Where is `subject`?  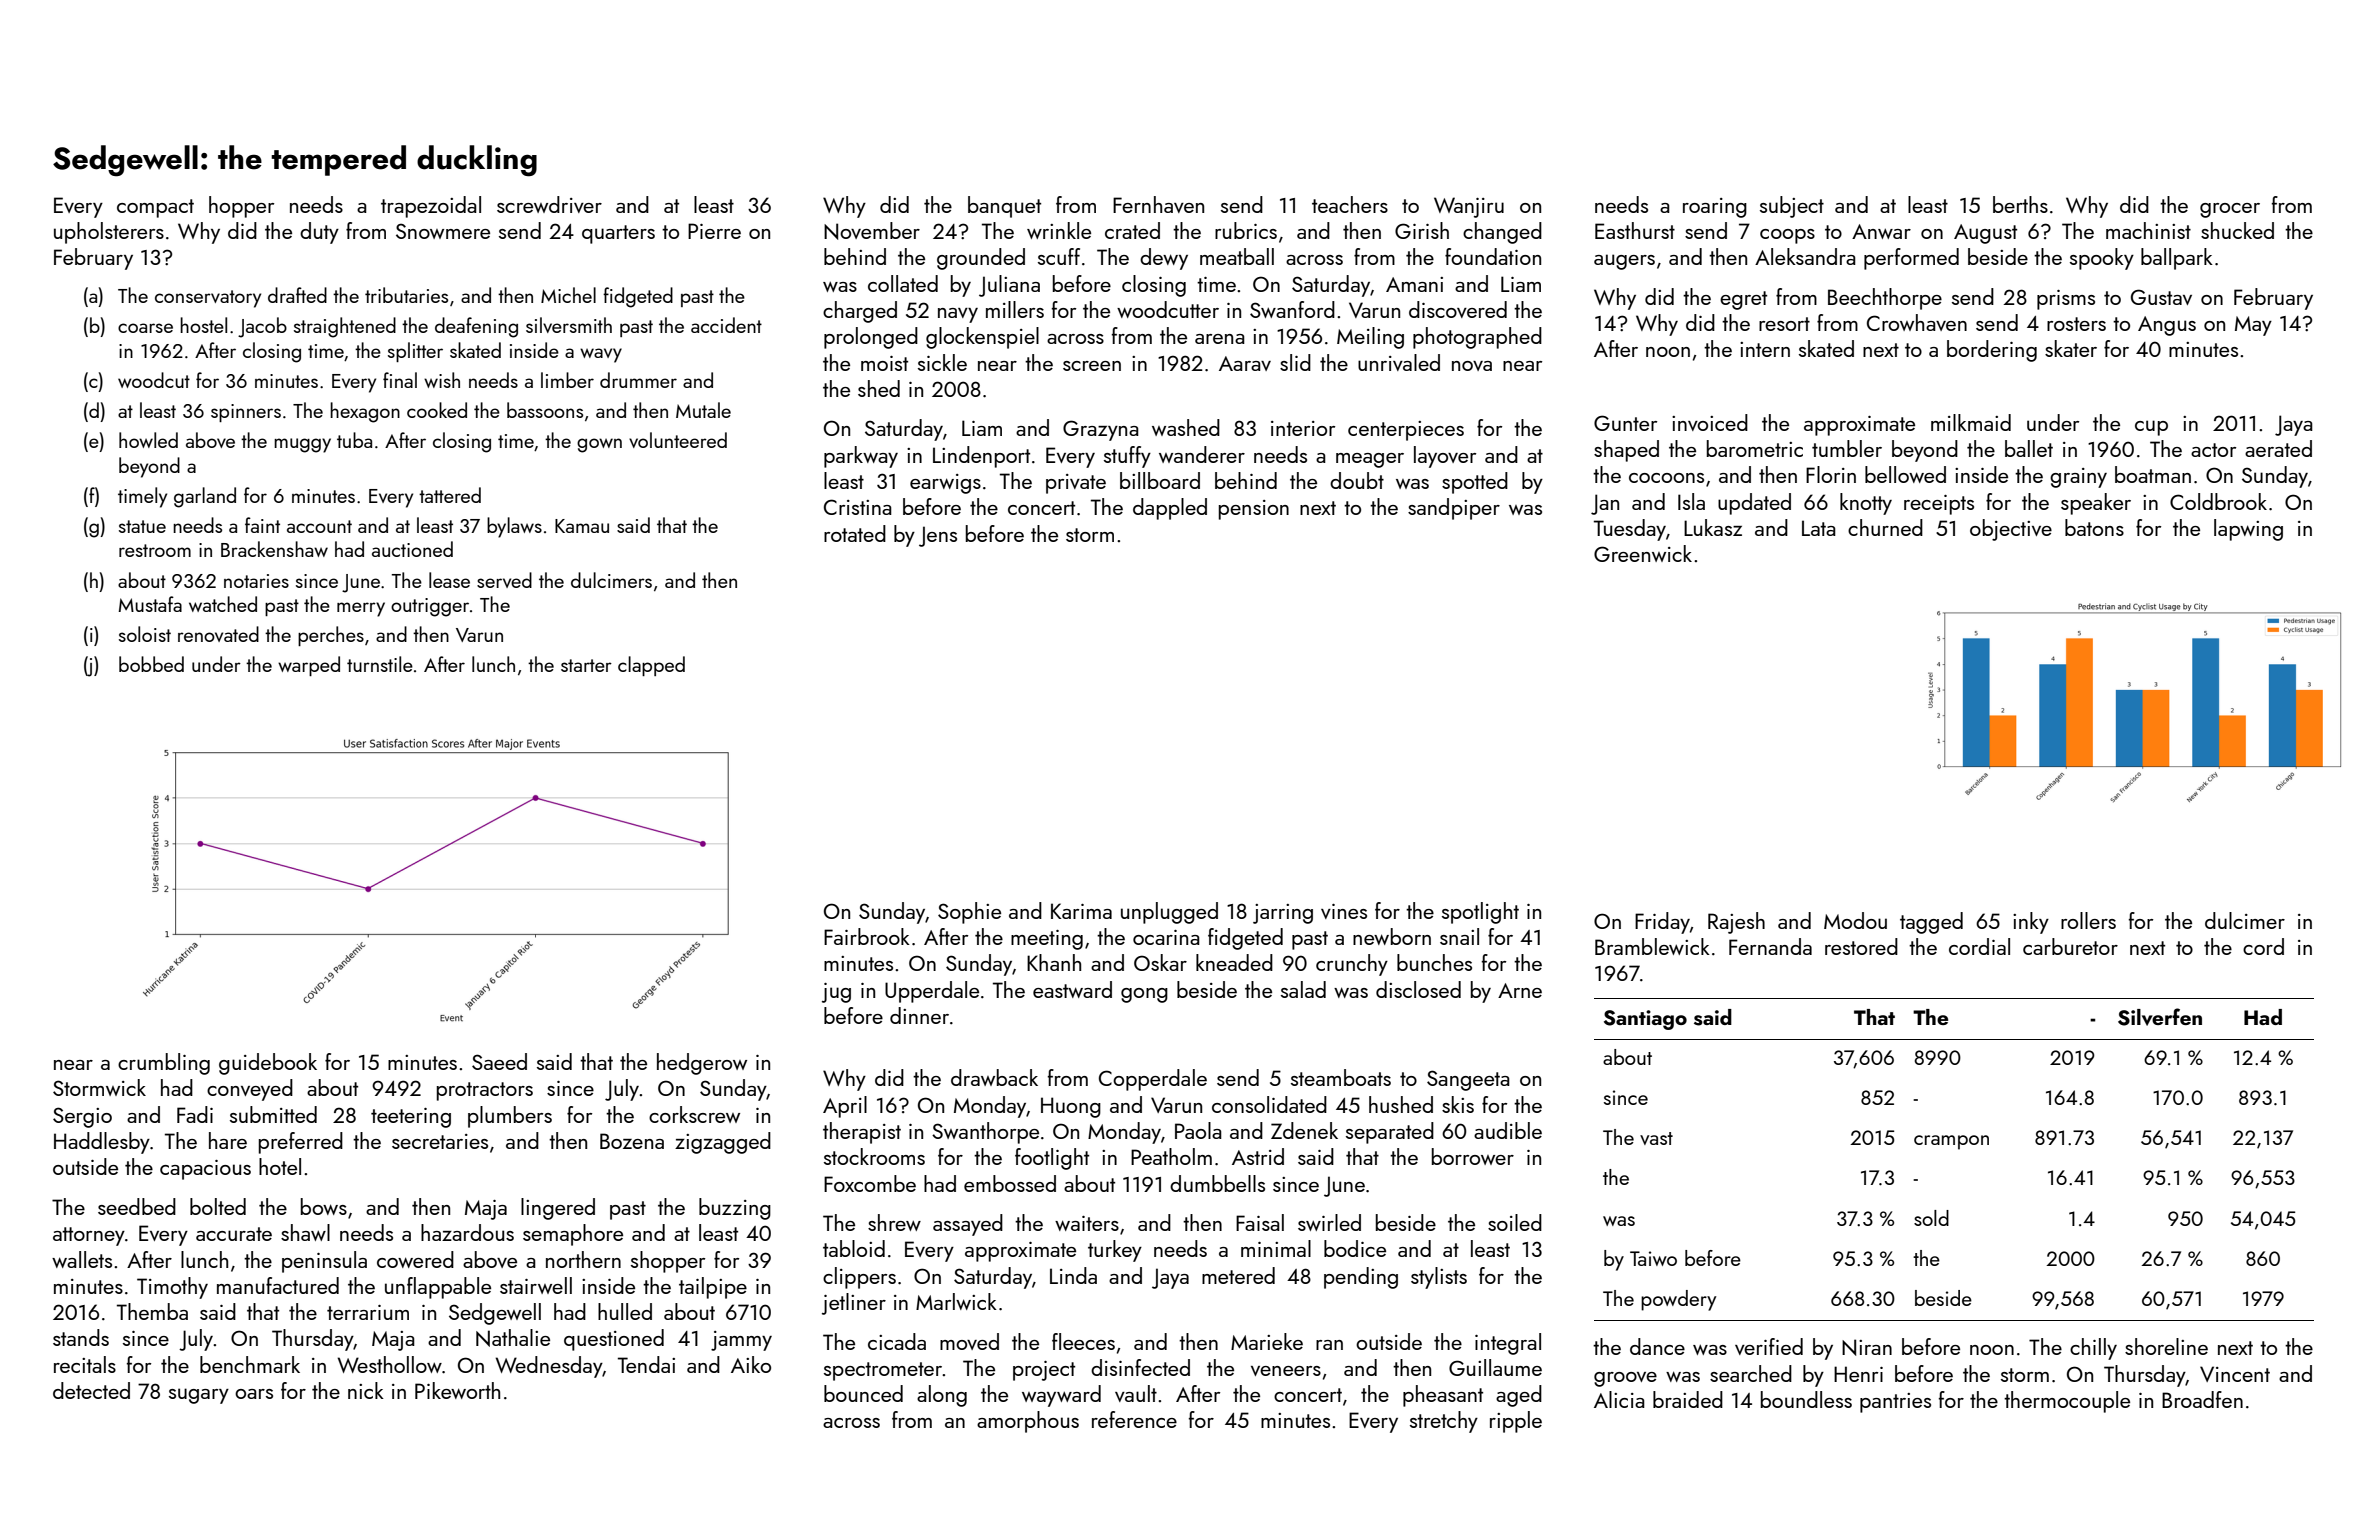
subject is located at coordinates (1792, 207).
